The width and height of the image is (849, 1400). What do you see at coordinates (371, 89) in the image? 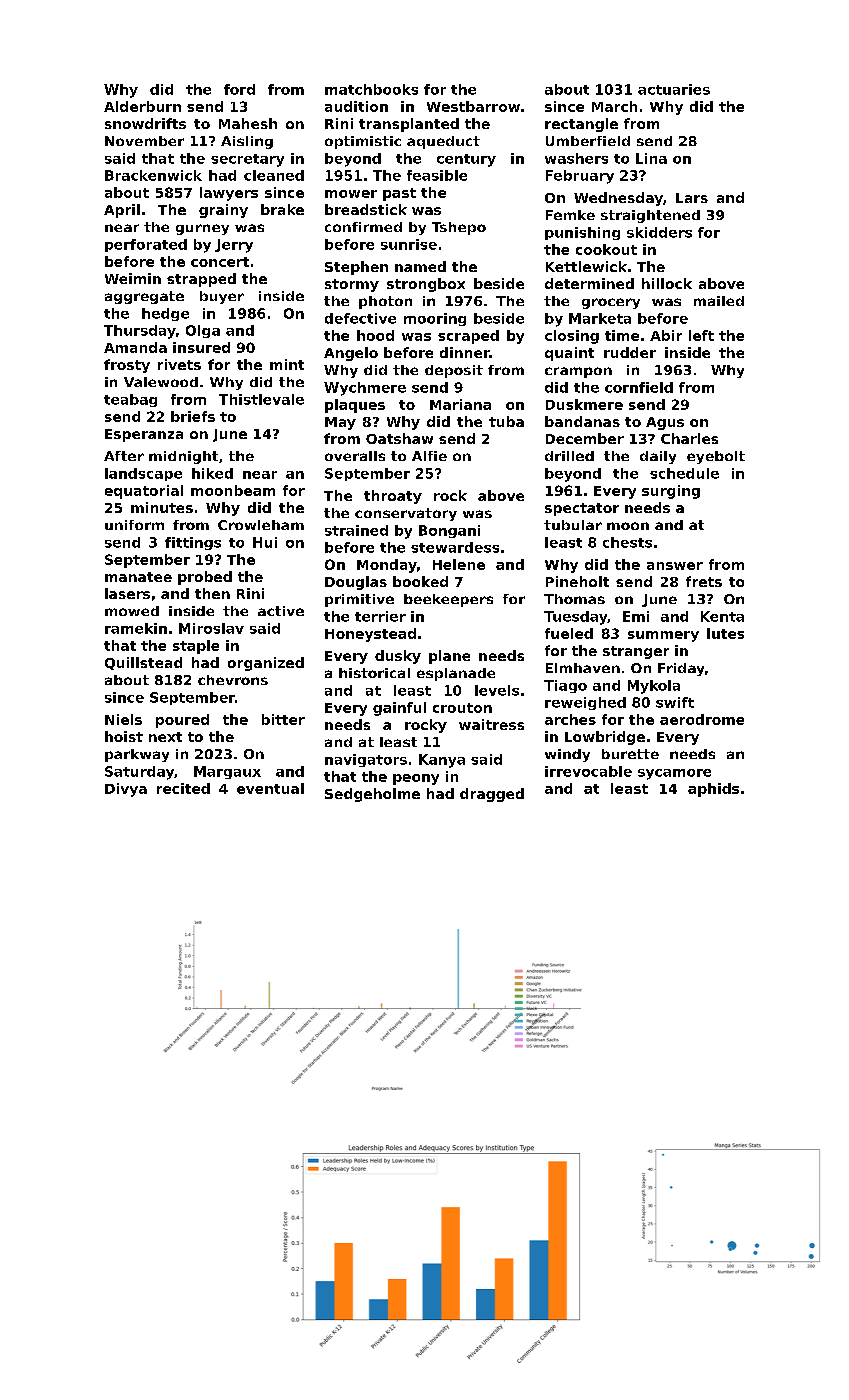
I see `matchbooks` at bounding box center [371, 89].
